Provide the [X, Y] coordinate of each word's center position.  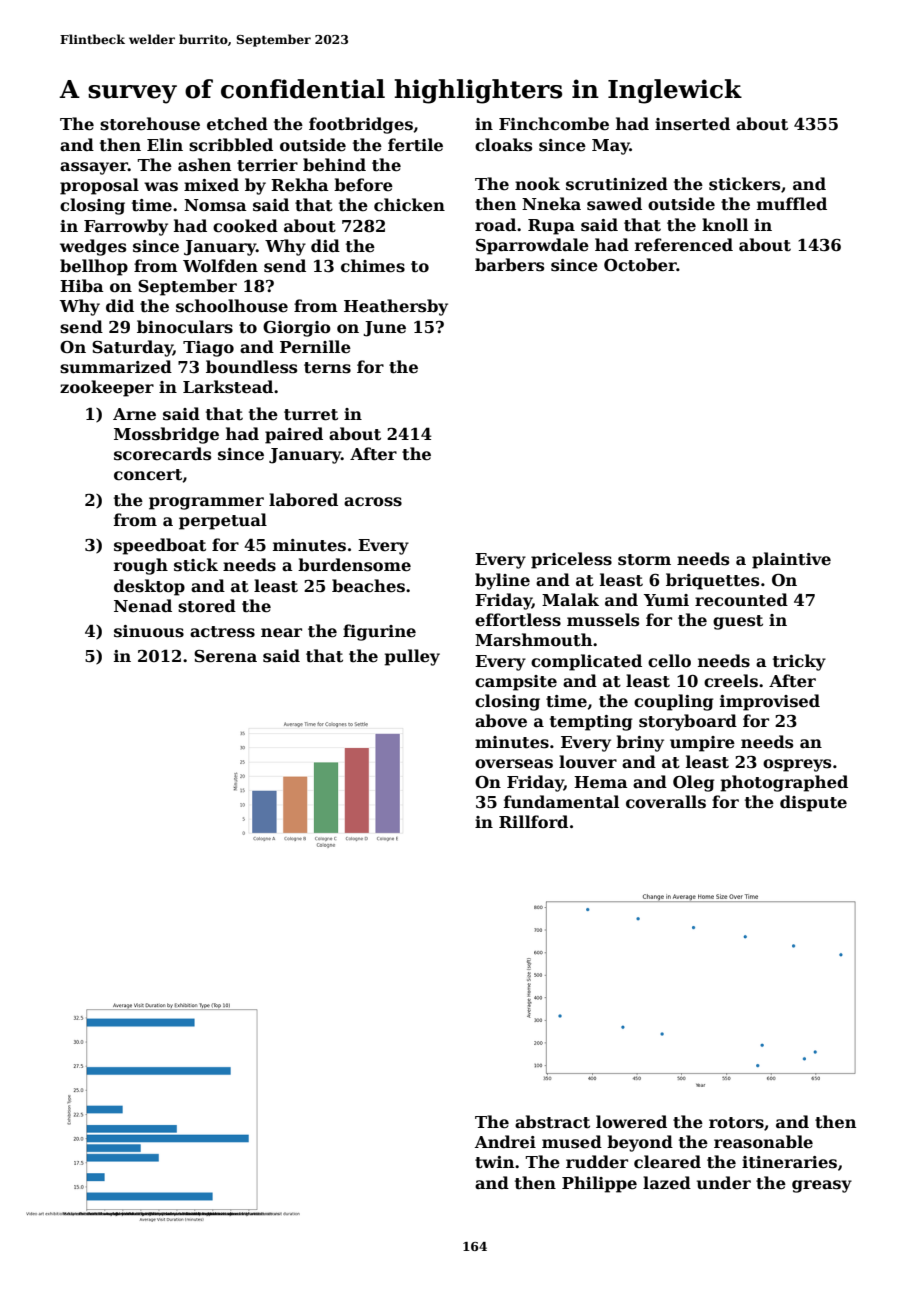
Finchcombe [554, 124]
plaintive [791, 560]
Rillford [533, 821]
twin [494, 1162]
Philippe [599, 1184]
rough [141, 566]
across [373, 502]
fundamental [561, 802]
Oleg [693, 783]
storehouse [150, 124]
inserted [692, 124]
